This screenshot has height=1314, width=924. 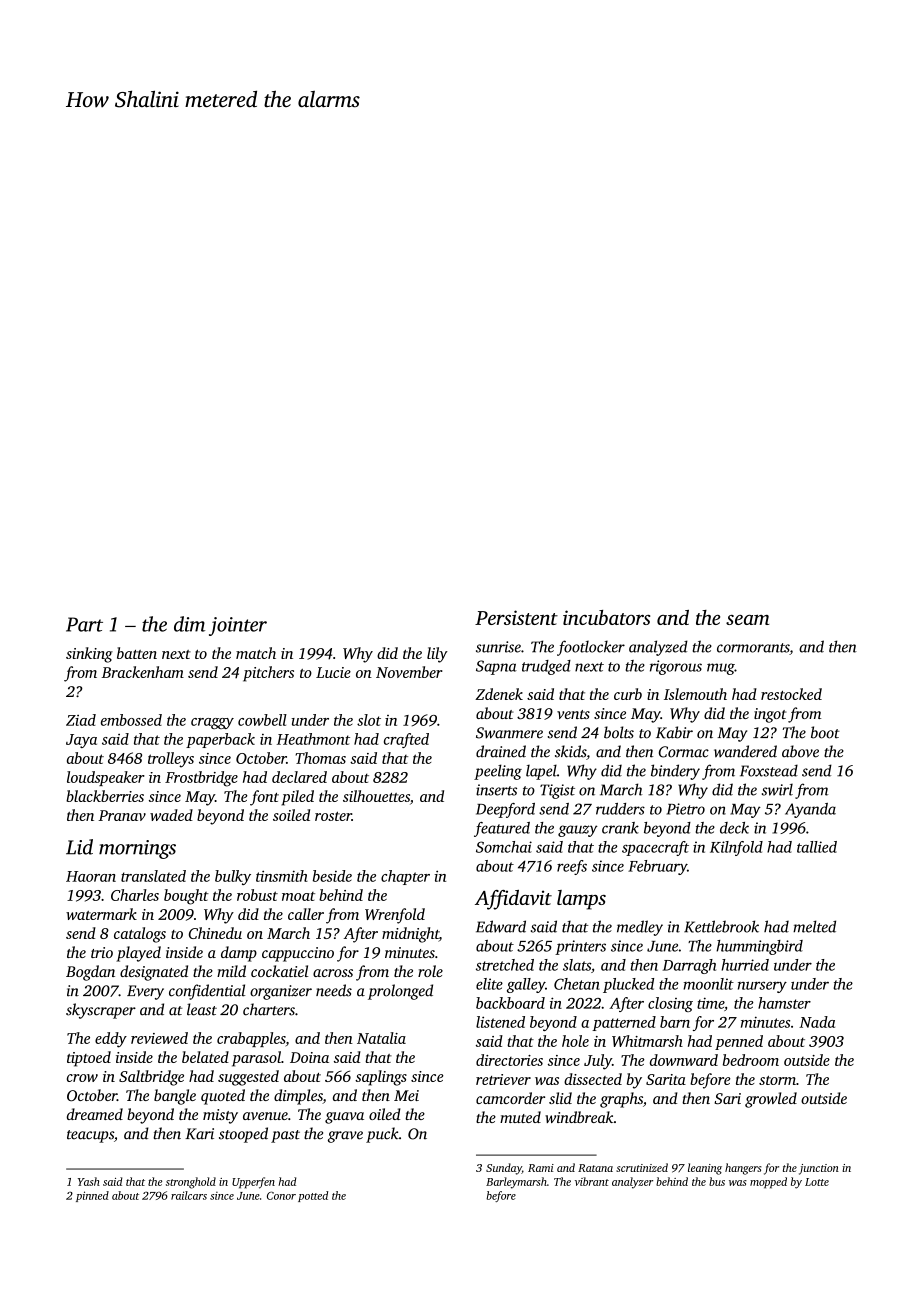 What do you see at coordinates (143, 672) in the screenshot?
I see `Brackenham` at bounding box center [143, 672].
